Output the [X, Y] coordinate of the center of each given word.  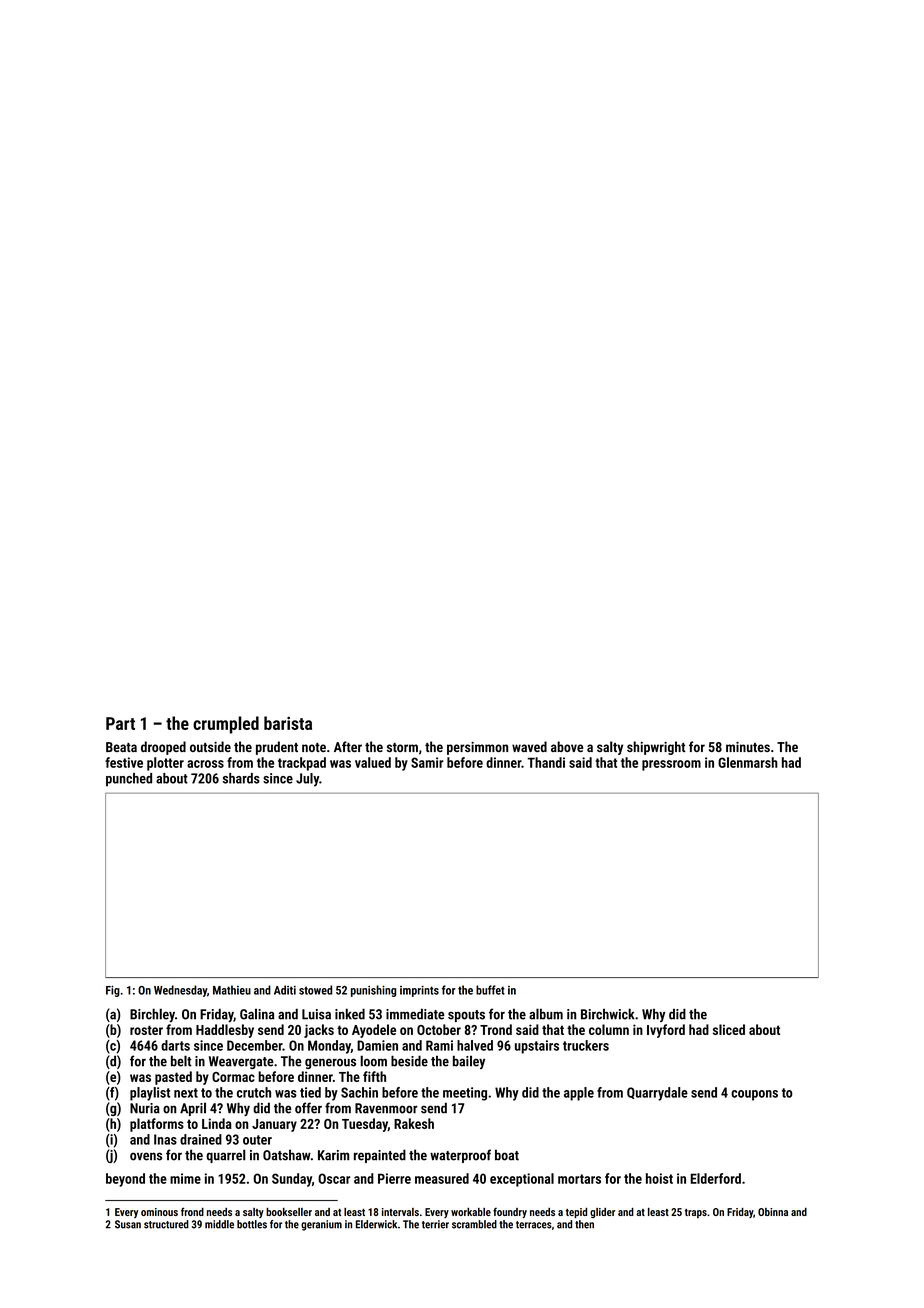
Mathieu [232, 990]
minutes [748, 747]
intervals [400, 1212]
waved [529, 746]
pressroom [671, 765]
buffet [490, 990]
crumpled [226, 725]
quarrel [226, 1156]
